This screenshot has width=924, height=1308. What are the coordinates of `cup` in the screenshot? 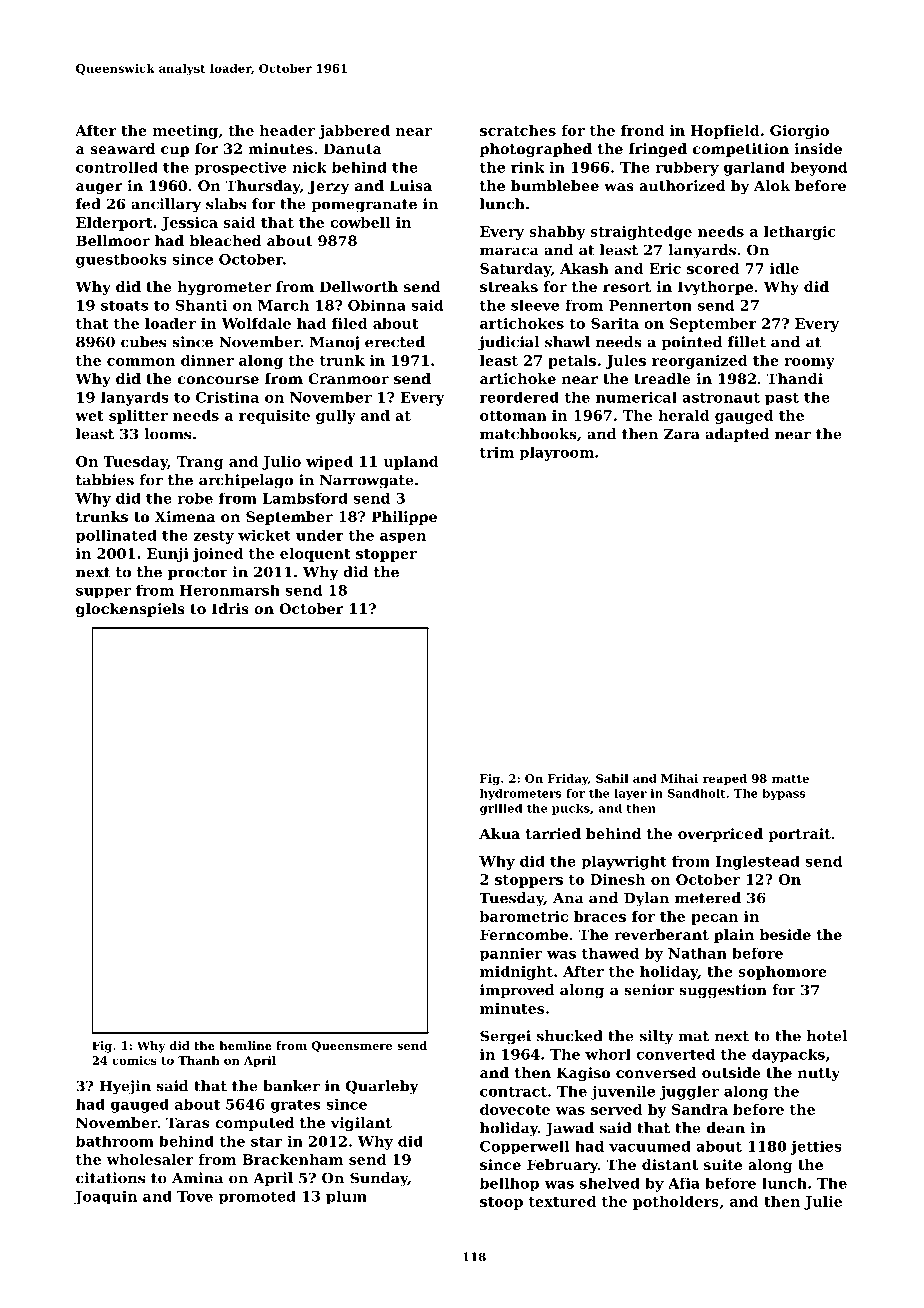 It's located at (175, 151).
